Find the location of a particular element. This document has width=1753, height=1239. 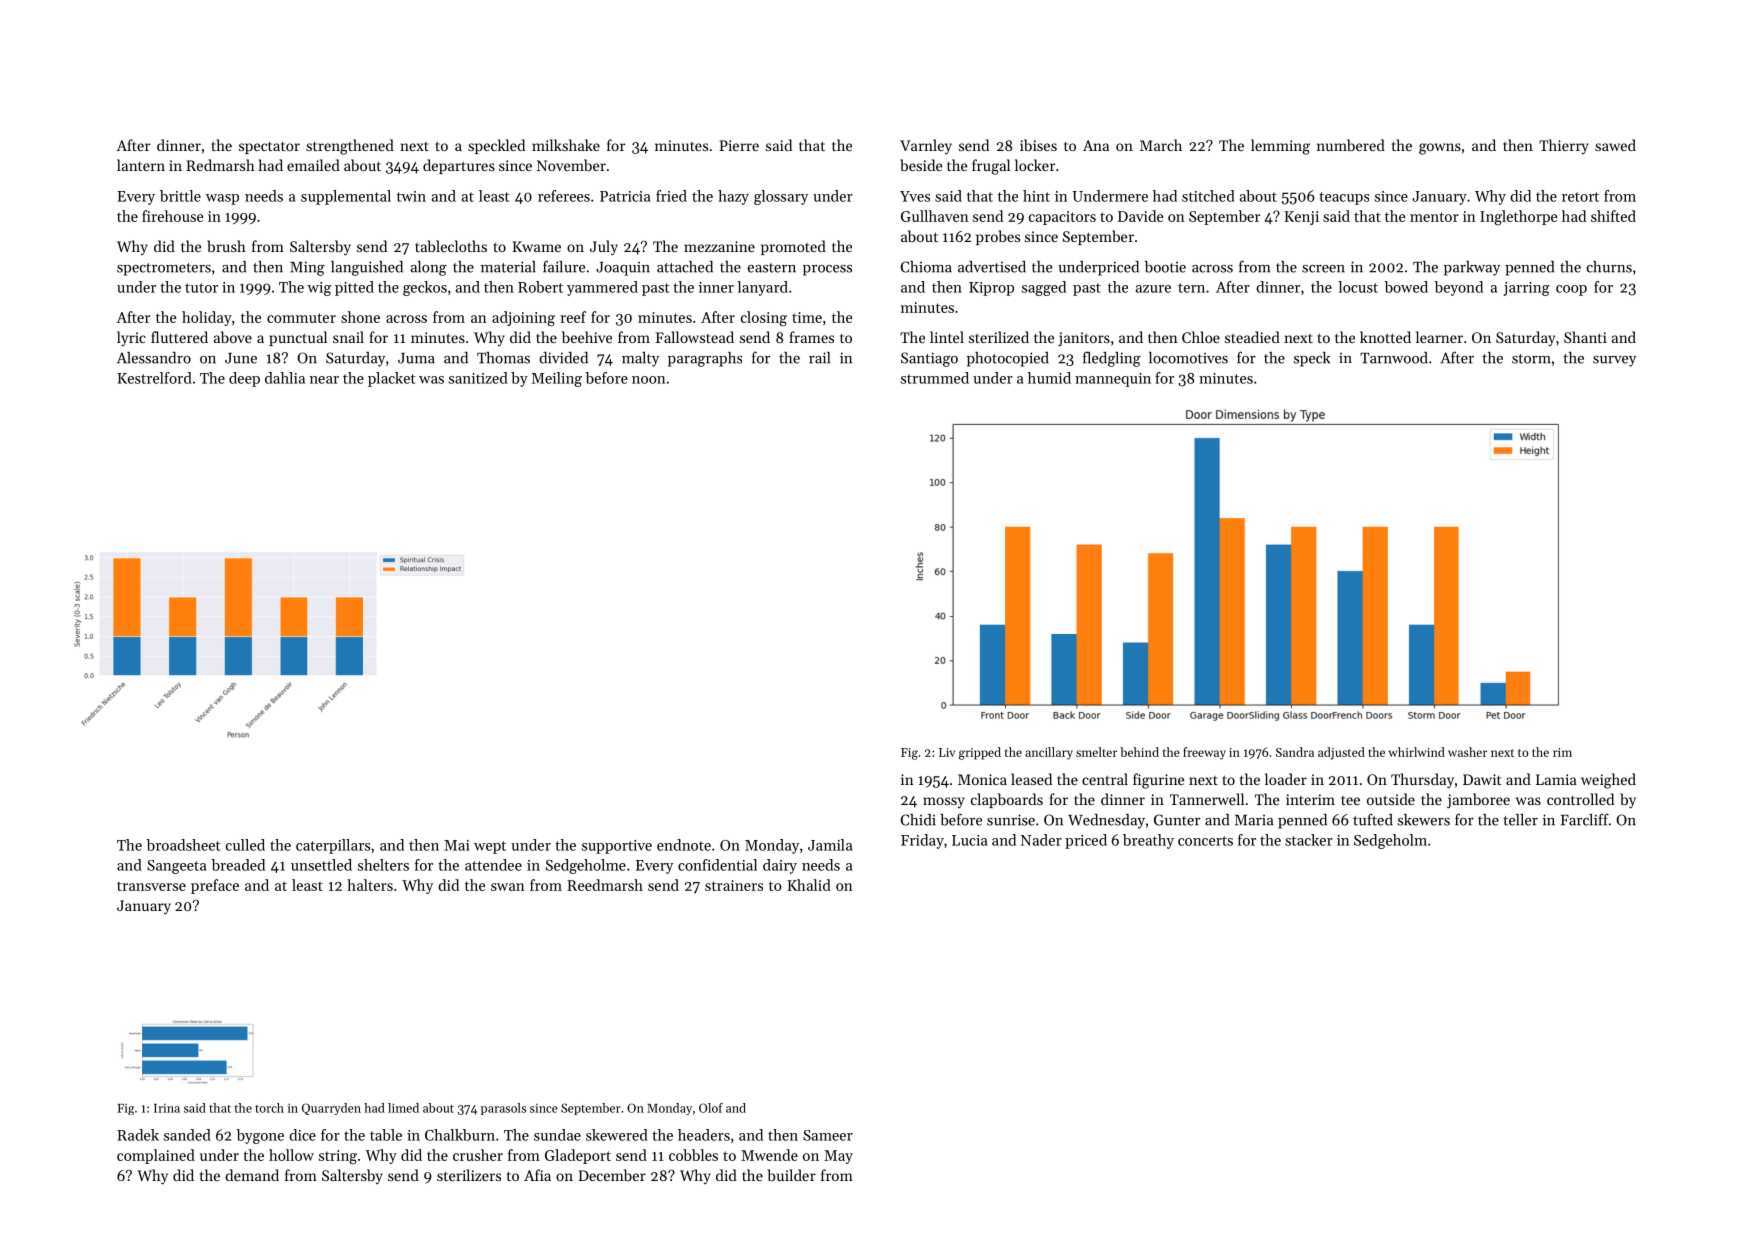

culled is located at coordinates (245, 845).
